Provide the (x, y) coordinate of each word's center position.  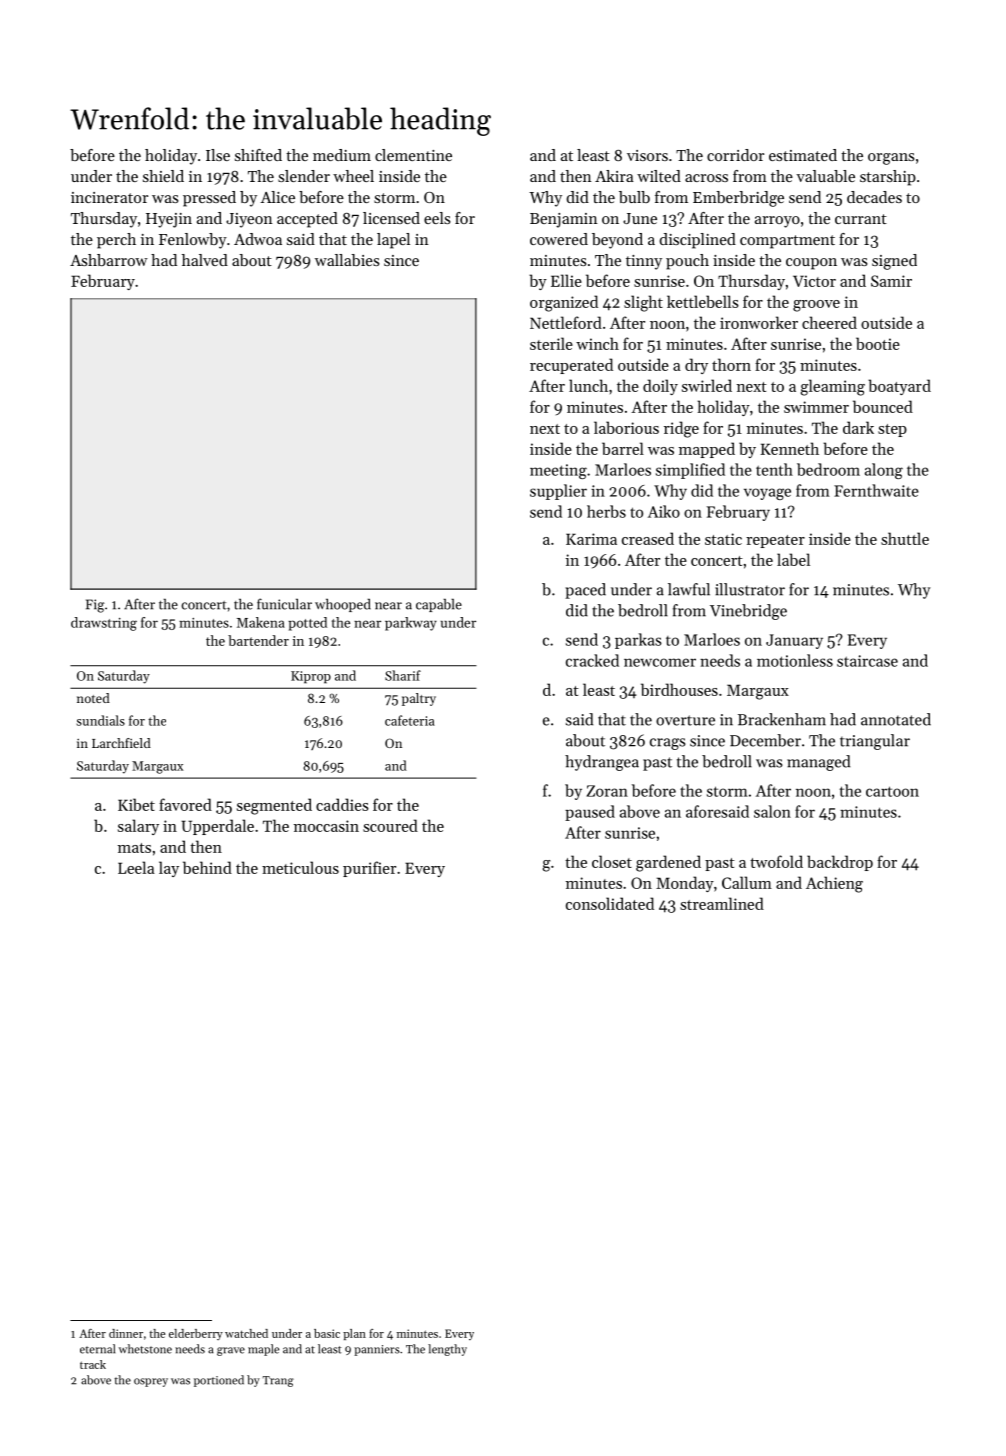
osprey (151, 1382)
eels (437, 218)
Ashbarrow (109, 260)
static (723, 539)
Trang (278, 1381)
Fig (95, 606)
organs (891, 159)
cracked (592, 660)
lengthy (447, 1350)
